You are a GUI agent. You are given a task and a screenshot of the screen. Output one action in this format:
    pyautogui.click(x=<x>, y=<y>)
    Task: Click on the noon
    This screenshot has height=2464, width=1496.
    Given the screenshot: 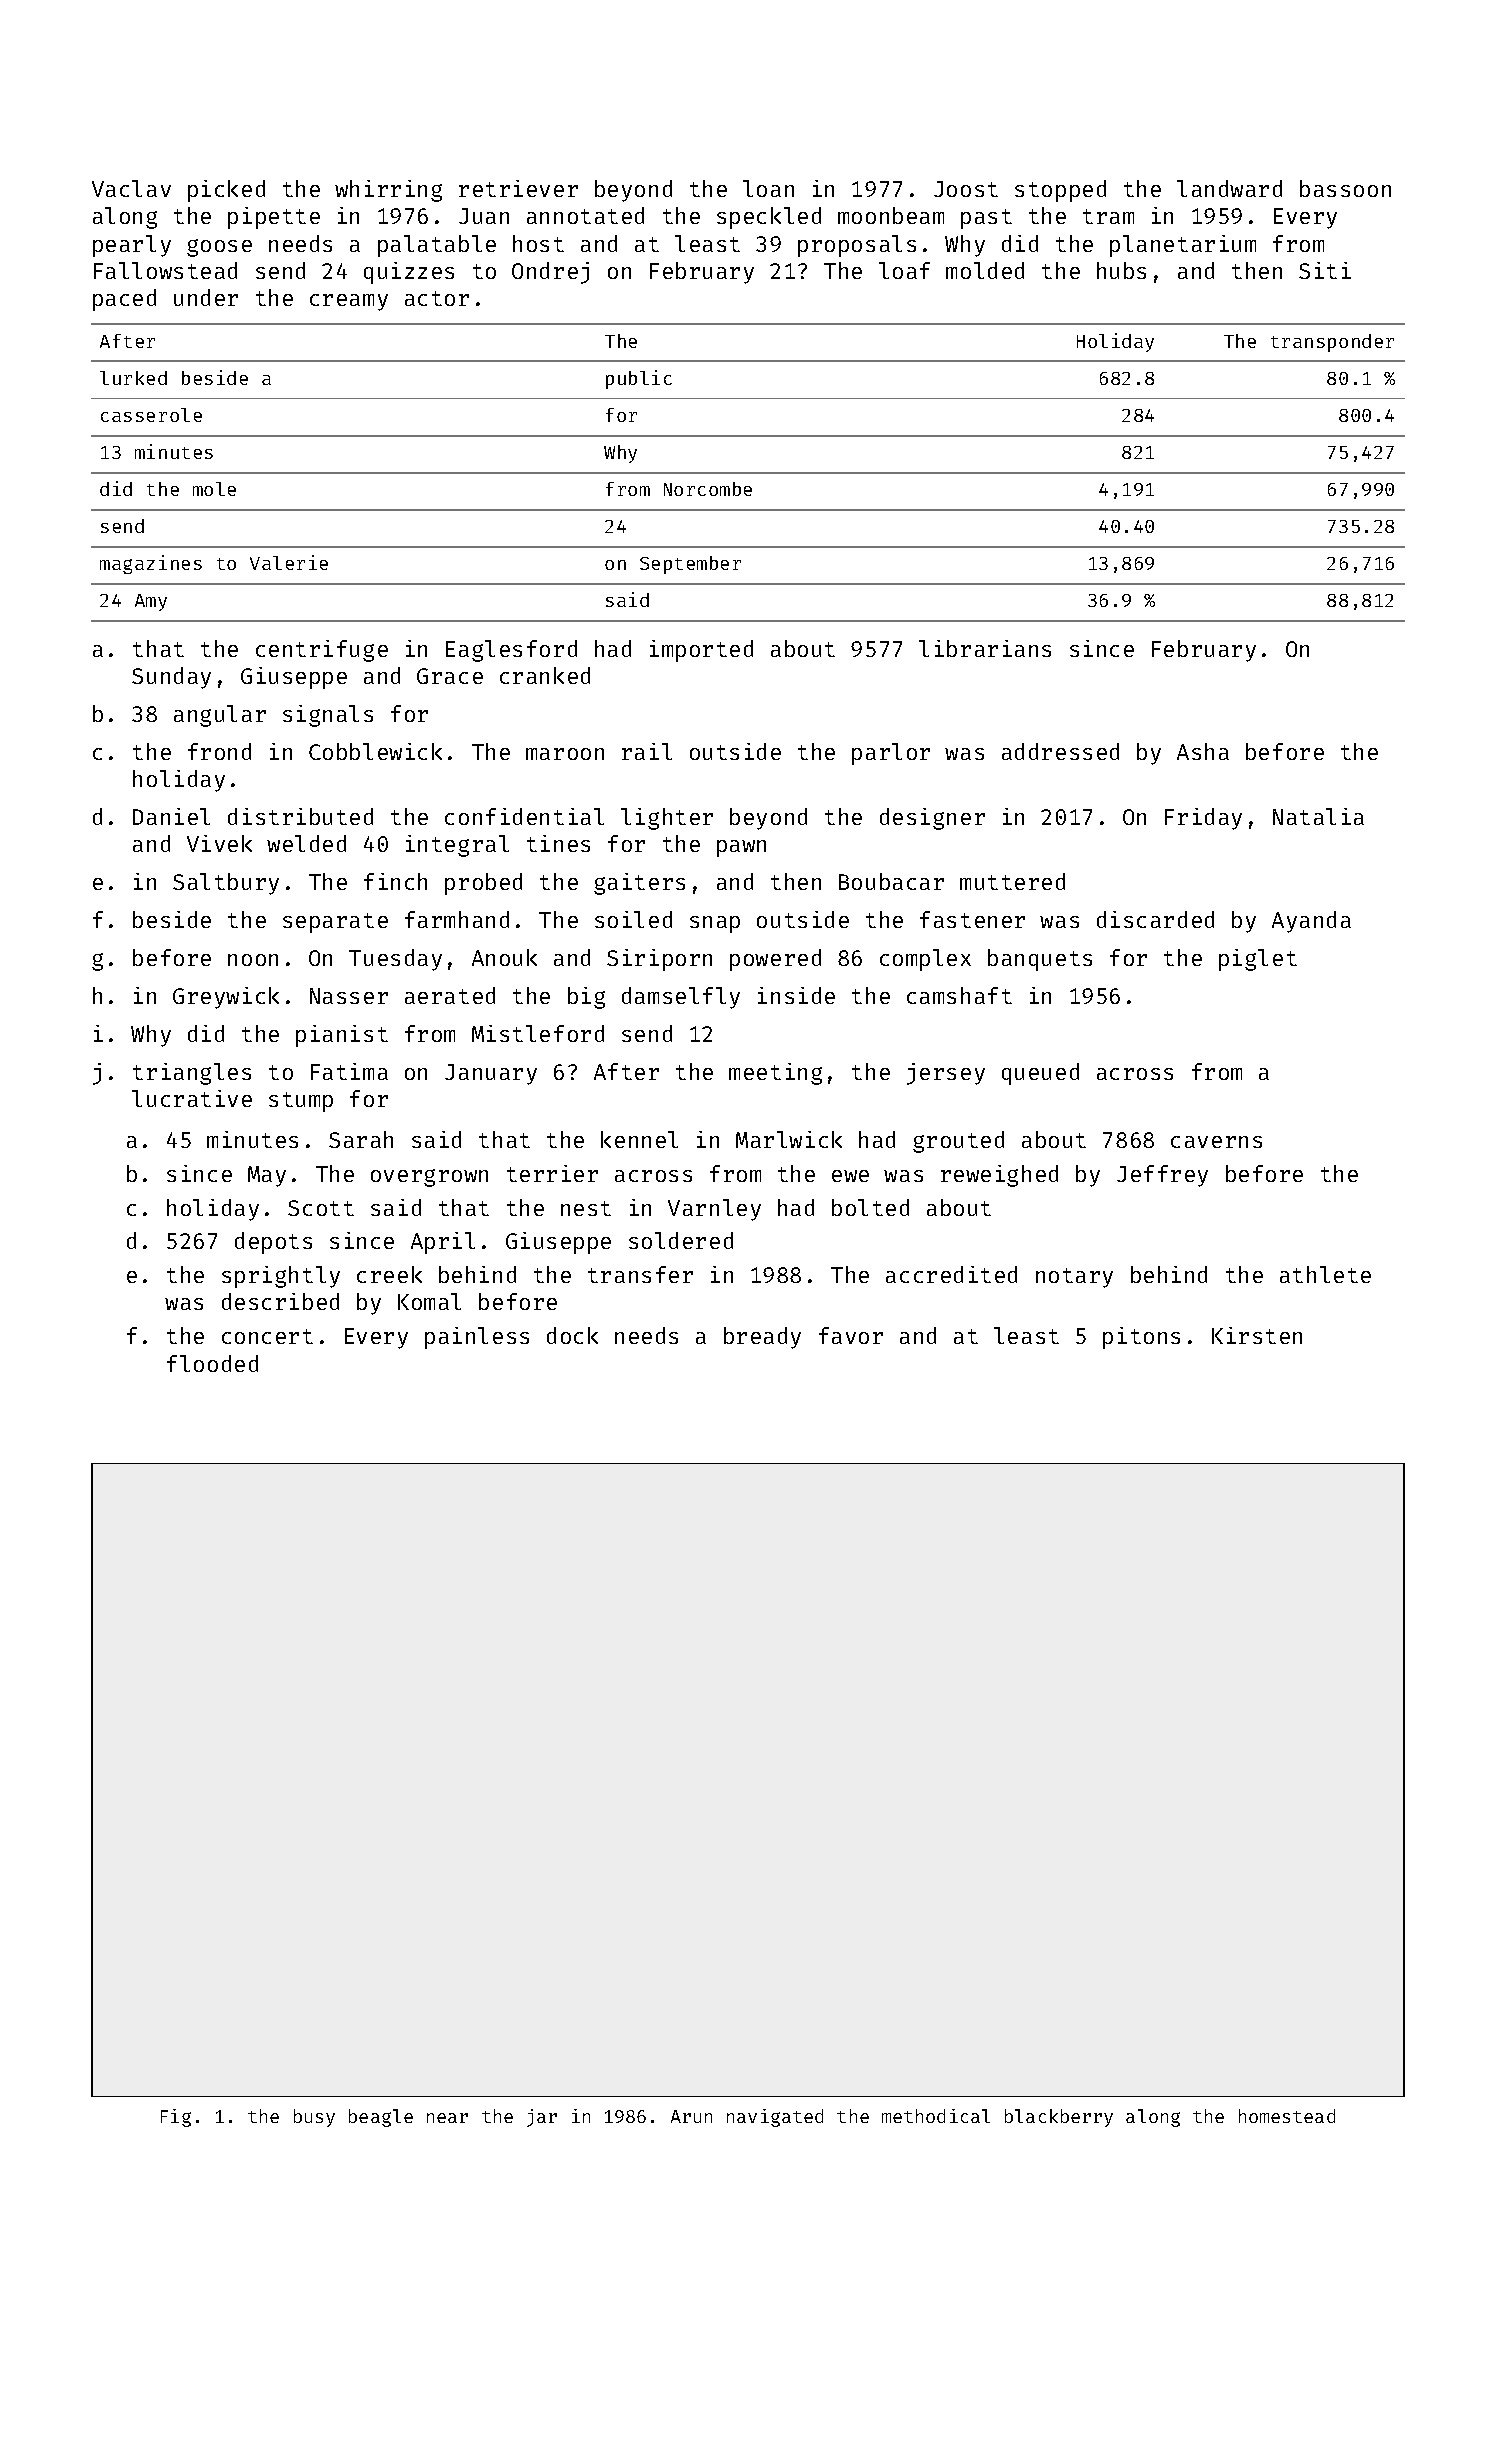 What is the action you would take?
    pyautogui.click(x=253, y=960)
